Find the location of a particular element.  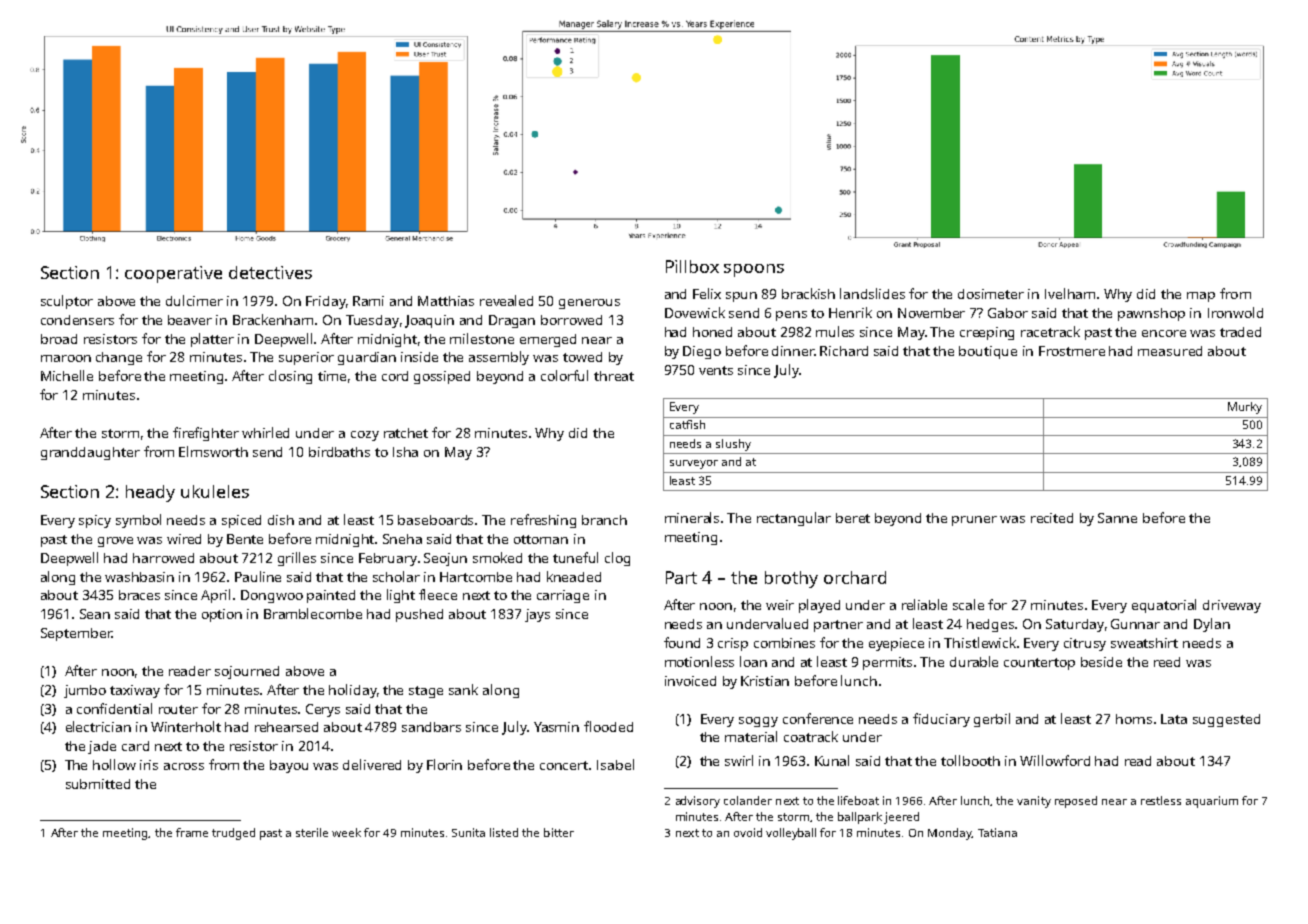

boutique is located at coordinates (988, 352).
